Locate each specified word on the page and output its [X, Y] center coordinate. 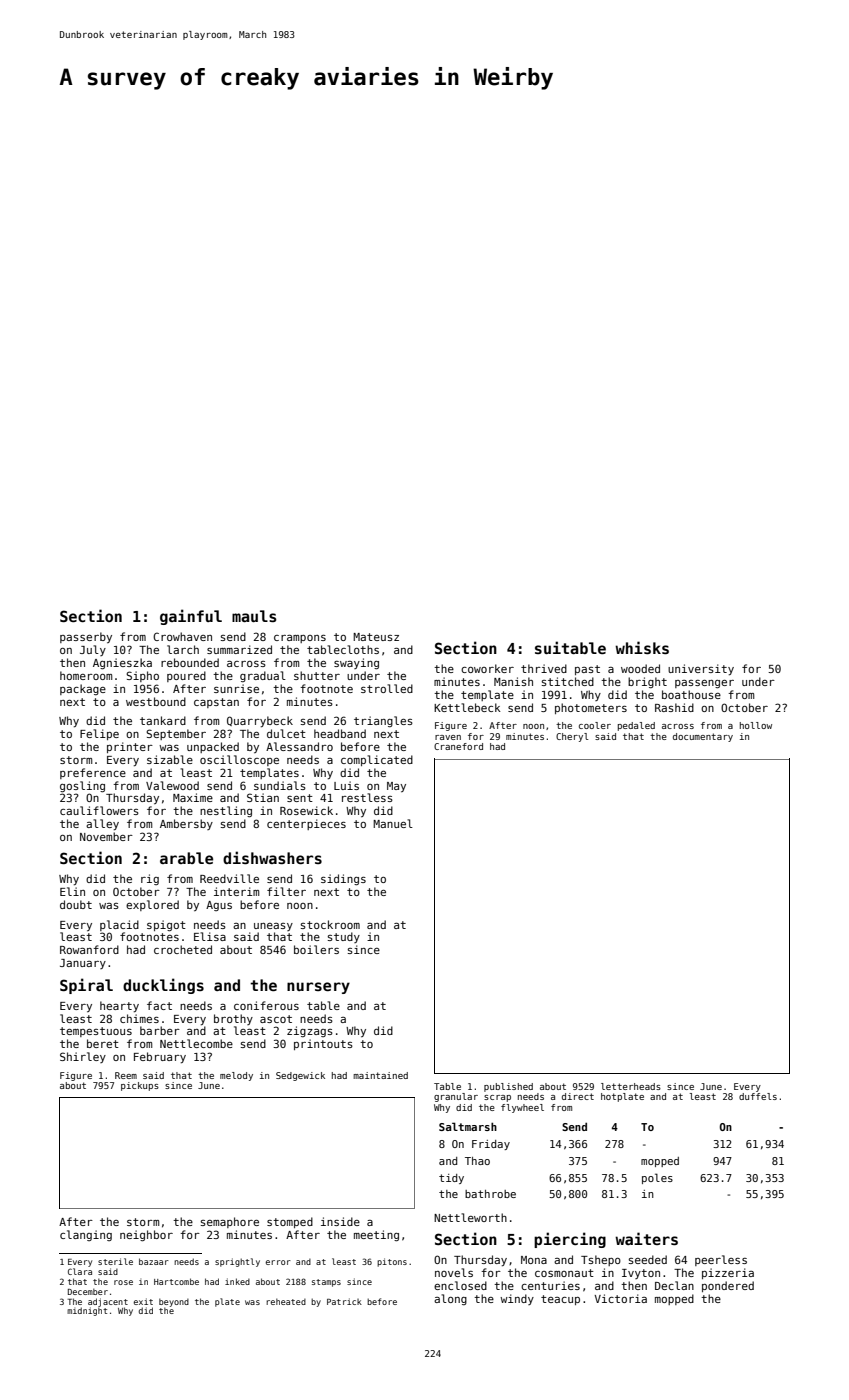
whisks [642, 647]
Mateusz [376, 637]
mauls [254, 616]
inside [340, 1221]
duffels [758, 1096]
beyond [174, 1302]
